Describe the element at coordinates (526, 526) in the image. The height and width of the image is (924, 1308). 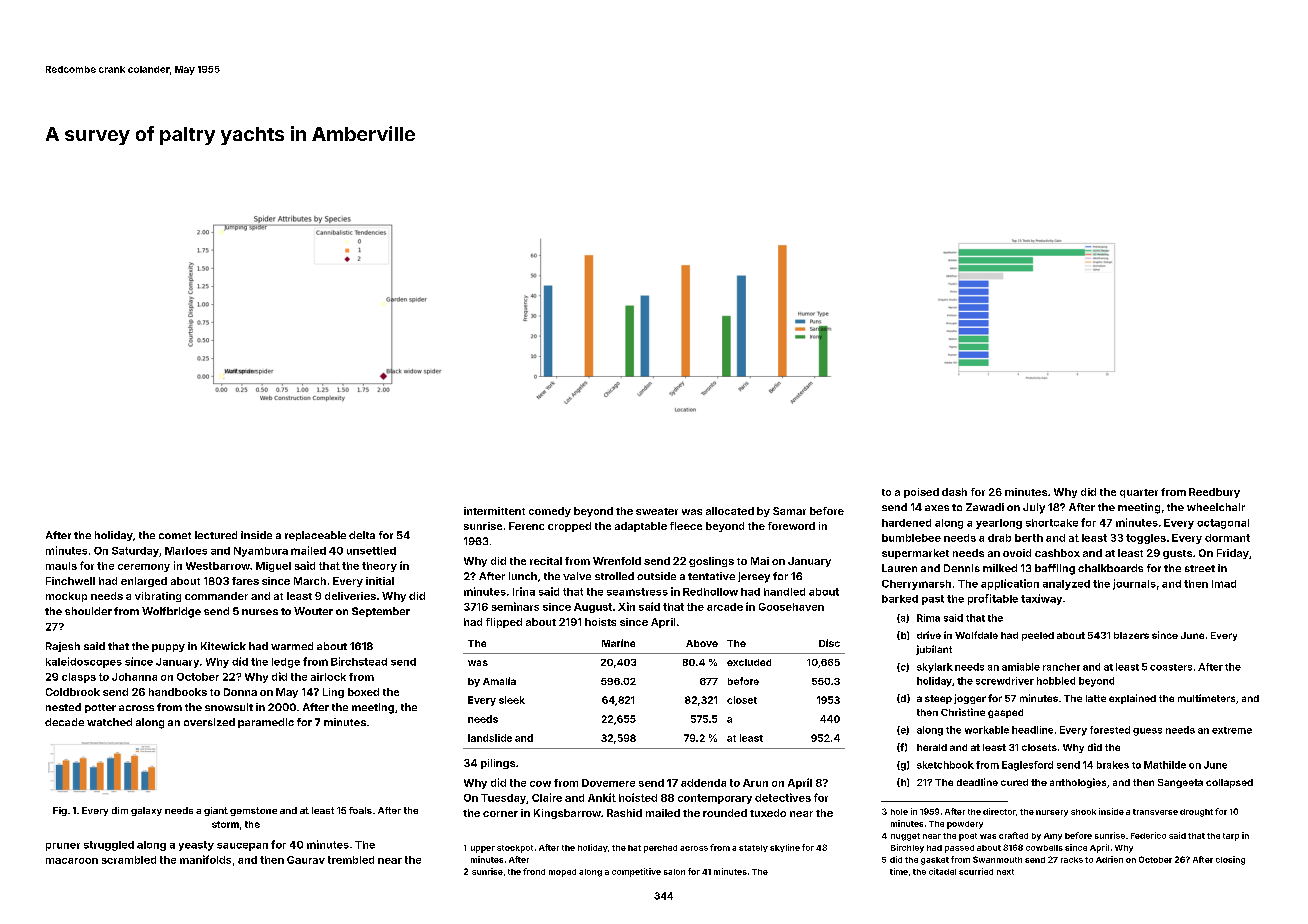
I see `Ferenc` at that location.
